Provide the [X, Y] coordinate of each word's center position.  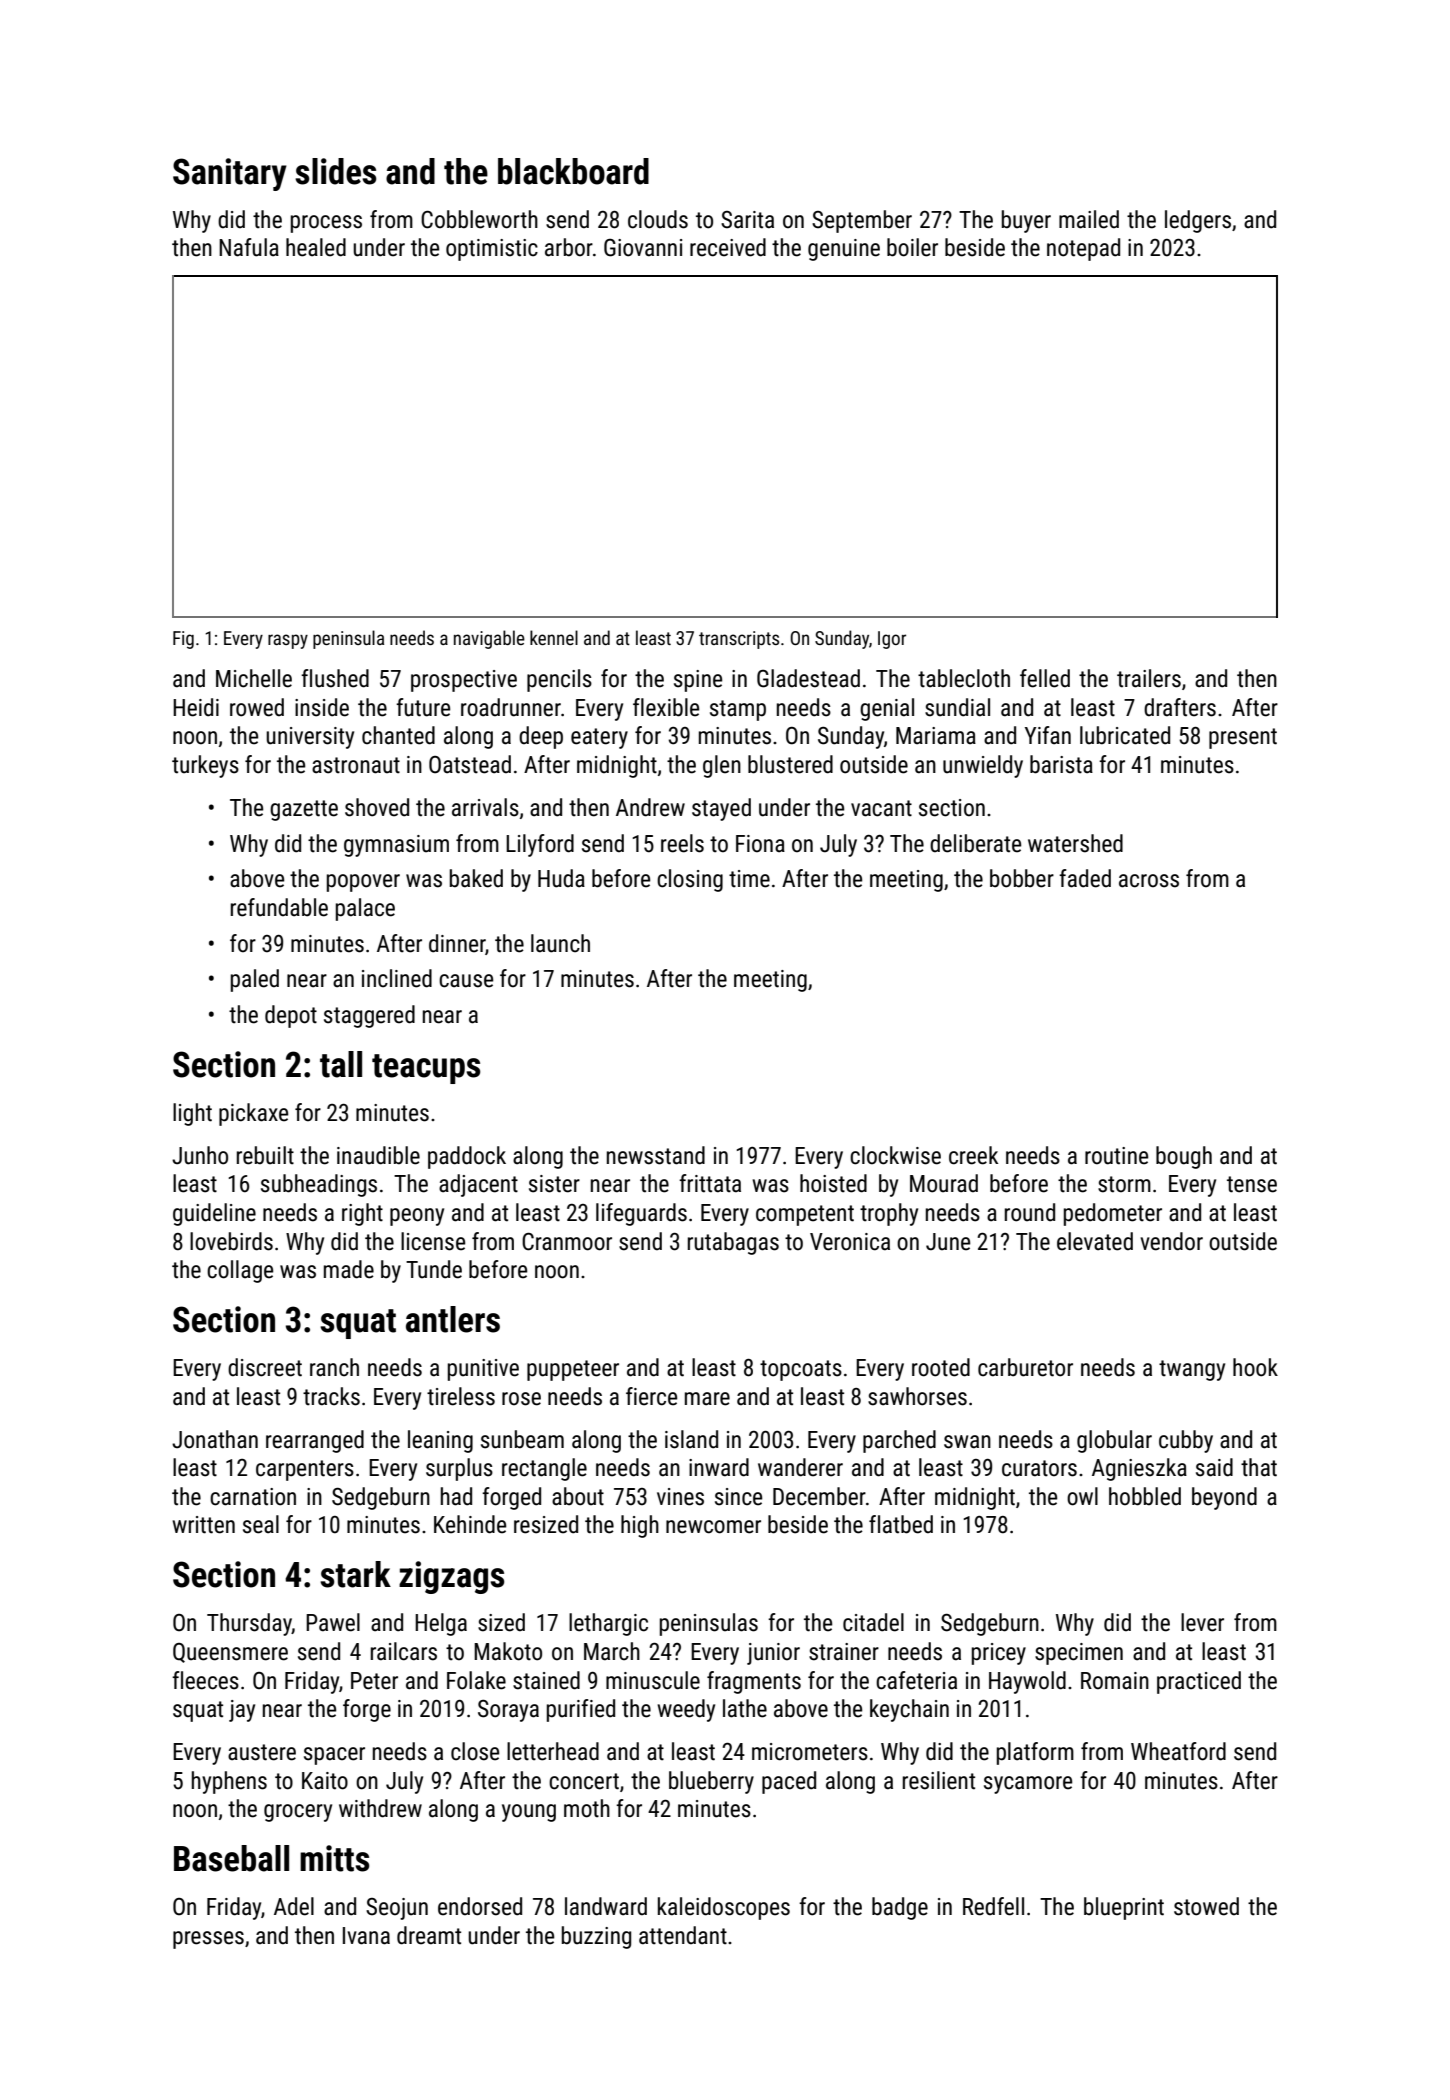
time [749, 879]
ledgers [1198, 221]
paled [255, 980]
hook [1255, 1367]
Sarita [747, 220]
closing [690, 880]
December [819, 1496]
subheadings [319, 1185]
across [1149, 881]
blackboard [573, 171]
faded [1085, 878]
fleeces [205, 1680]
